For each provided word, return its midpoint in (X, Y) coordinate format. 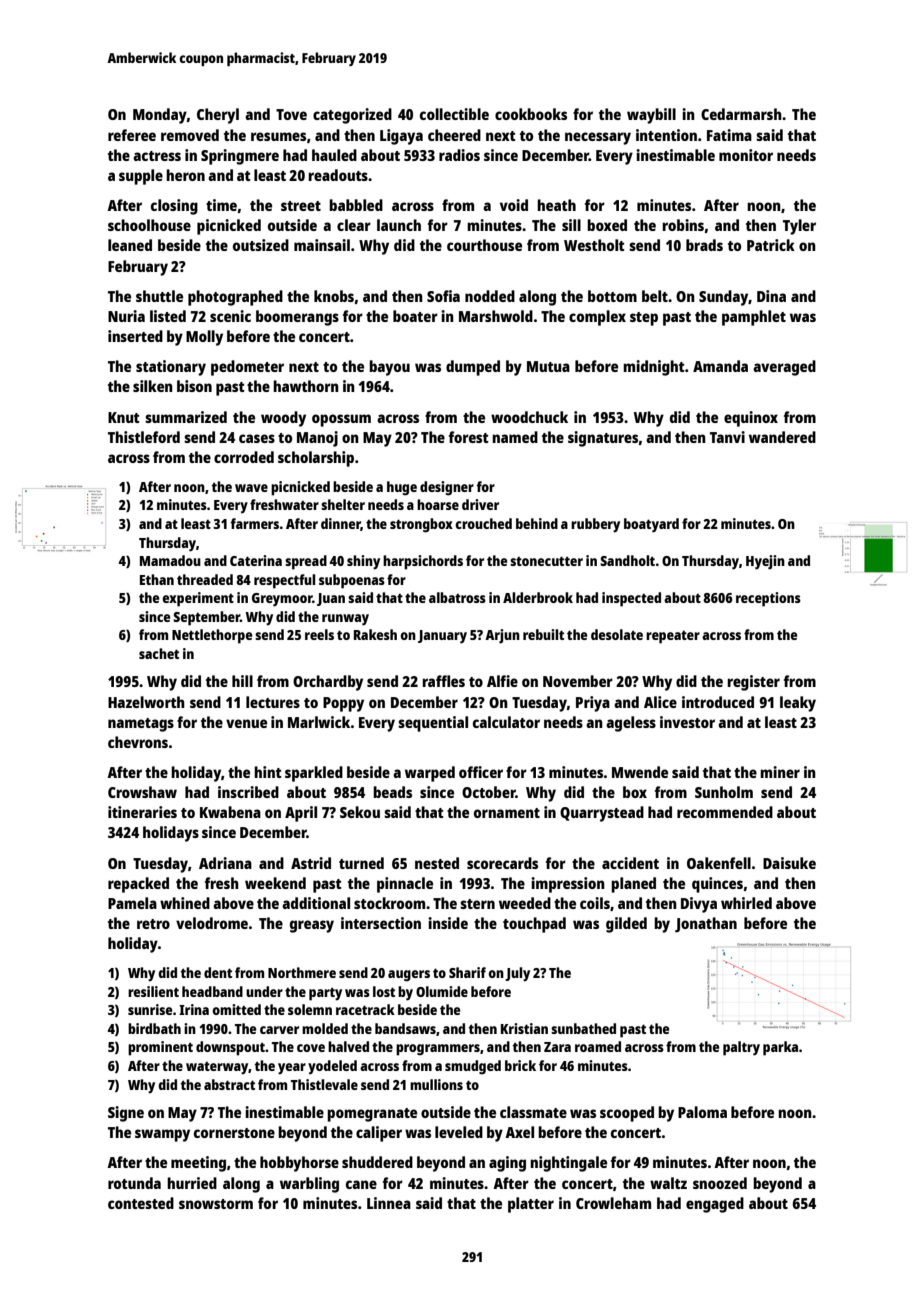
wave (251, 488)
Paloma (702, 1112)
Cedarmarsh (741, 114)
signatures (603, 439)
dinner (341, 524)
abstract (229, 1084)
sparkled (314, 774)
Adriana (225, 863)
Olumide (442, 991)
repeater (673, 637)
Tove (291, 114)
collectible (454, 114)
